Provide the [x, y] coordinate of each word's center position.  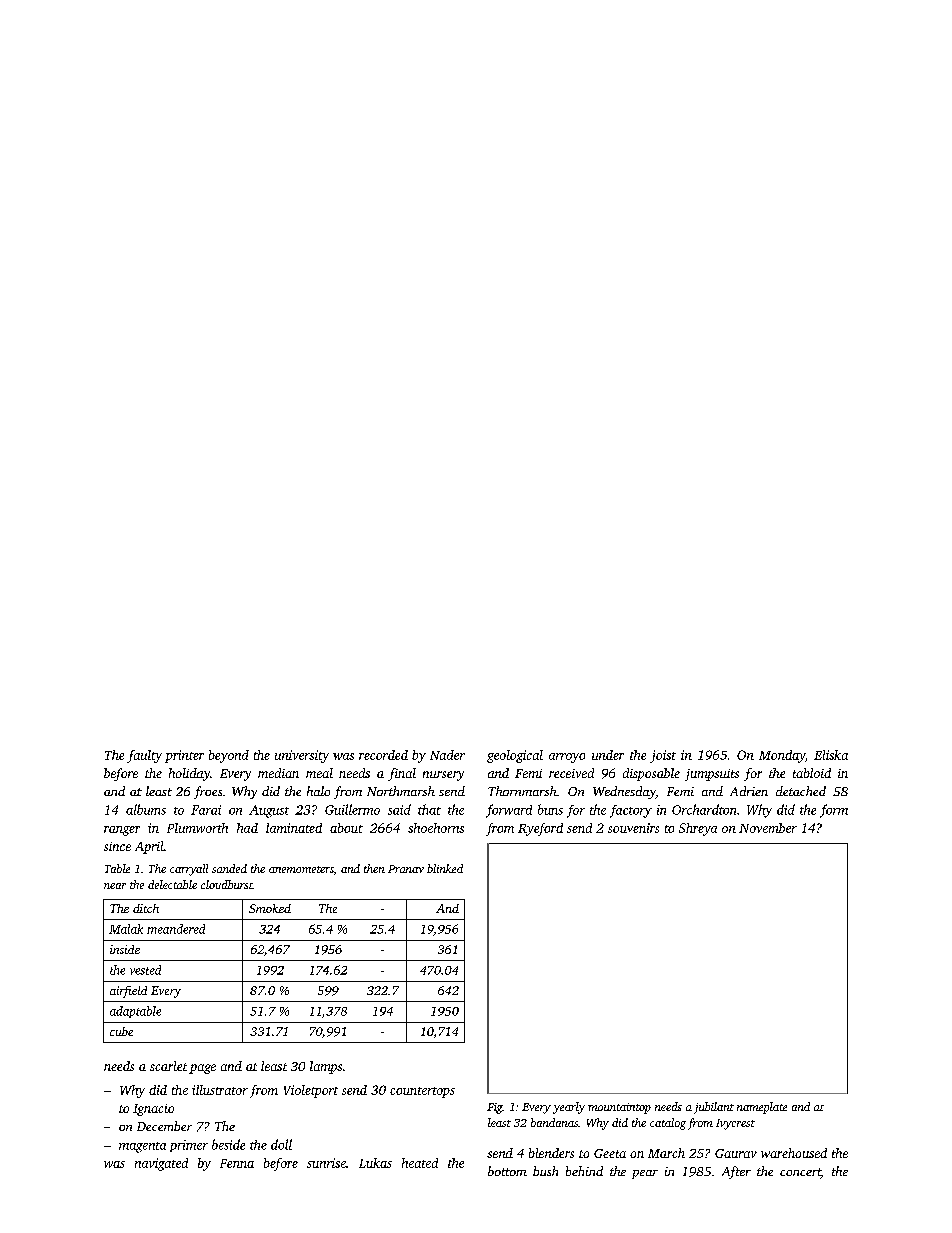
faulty [144, 756]
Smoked [270, 908]
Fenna [237, 1163]
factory [631, 811]
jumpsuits [712, 775]
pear [645, 1174]
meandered [176, 929]
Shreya [698, 829]
